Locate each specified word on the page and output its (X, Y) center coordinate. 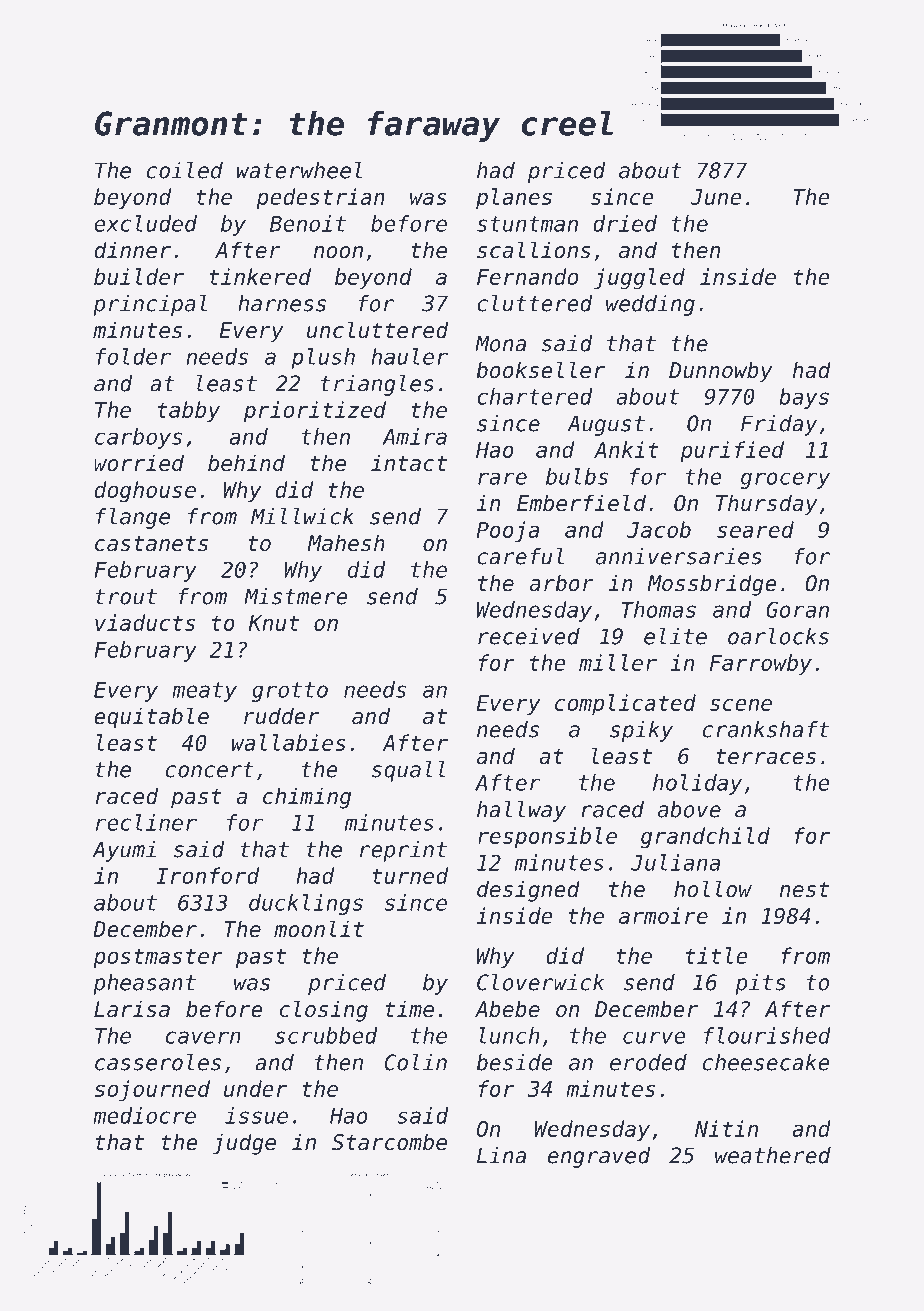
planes (514, 198)
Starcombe (389, 1142)
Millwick (302, 516)
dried (625, 223)
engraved (599, 1157)
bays (804, 398)
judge (244, 1144)
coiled (185, 170)
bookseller (540, 370)
